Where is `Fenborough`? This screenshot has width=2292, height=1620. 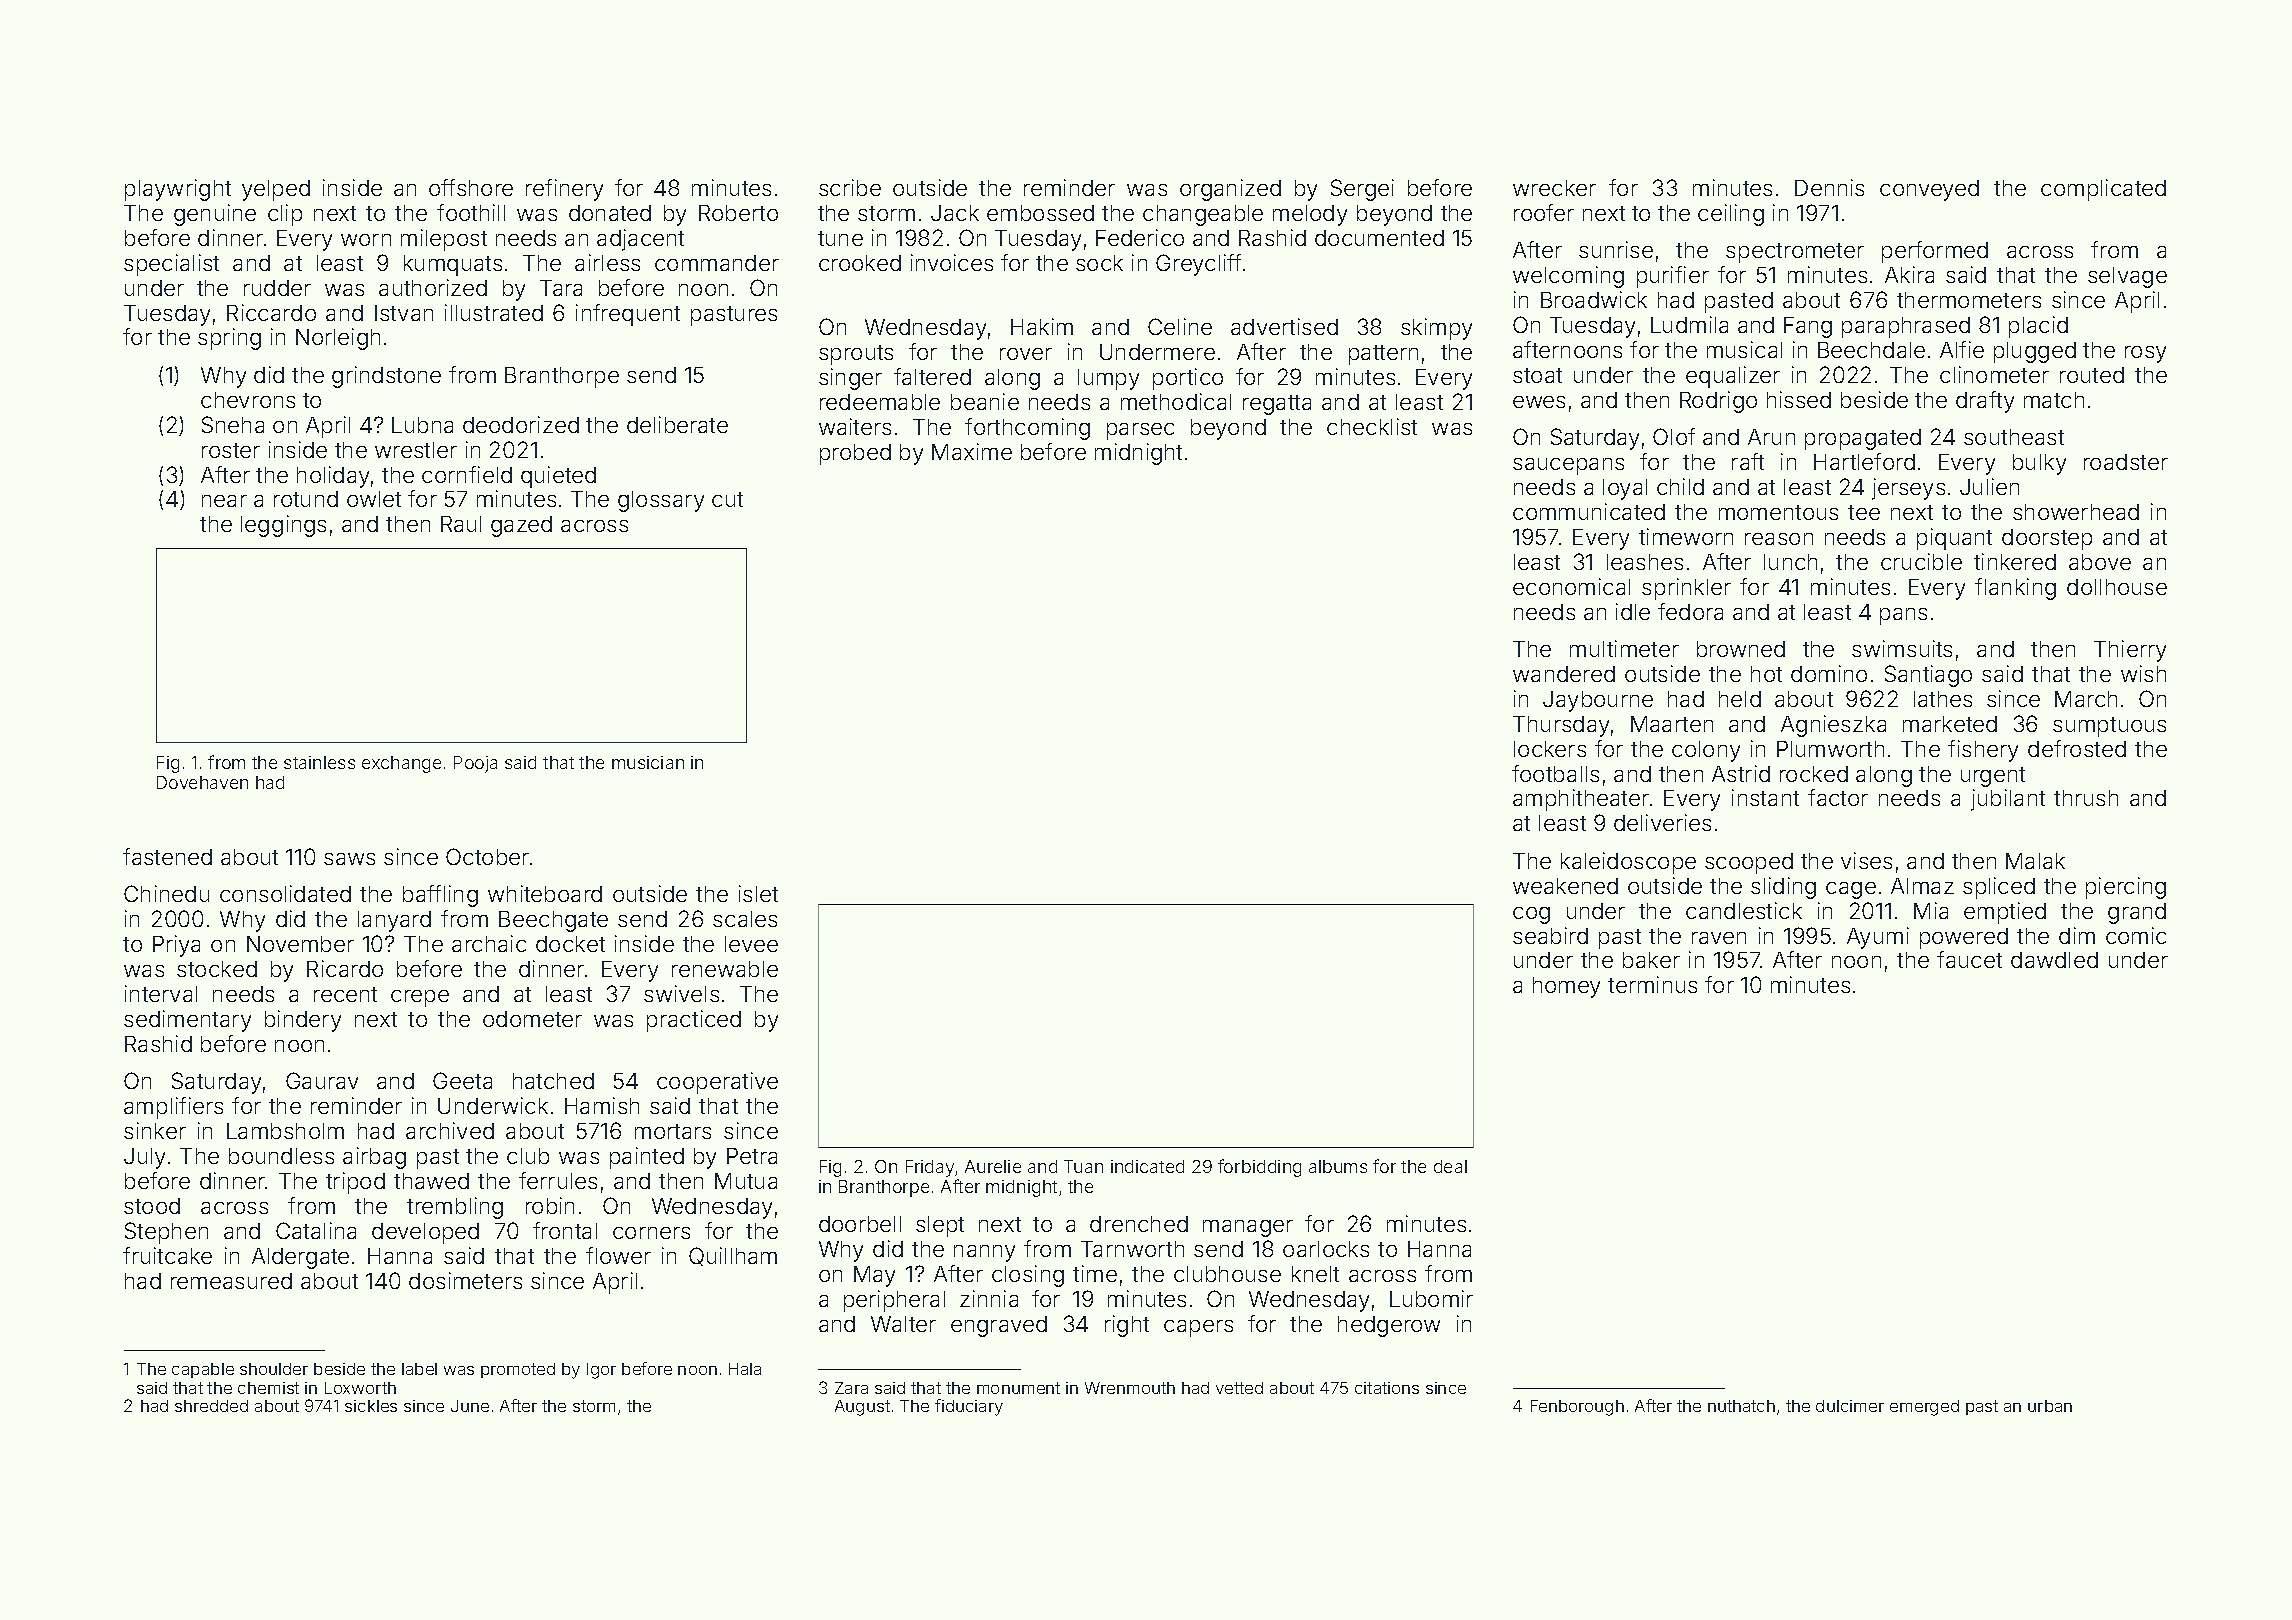
Fenborough is located at coordinates (1577, 1408).
